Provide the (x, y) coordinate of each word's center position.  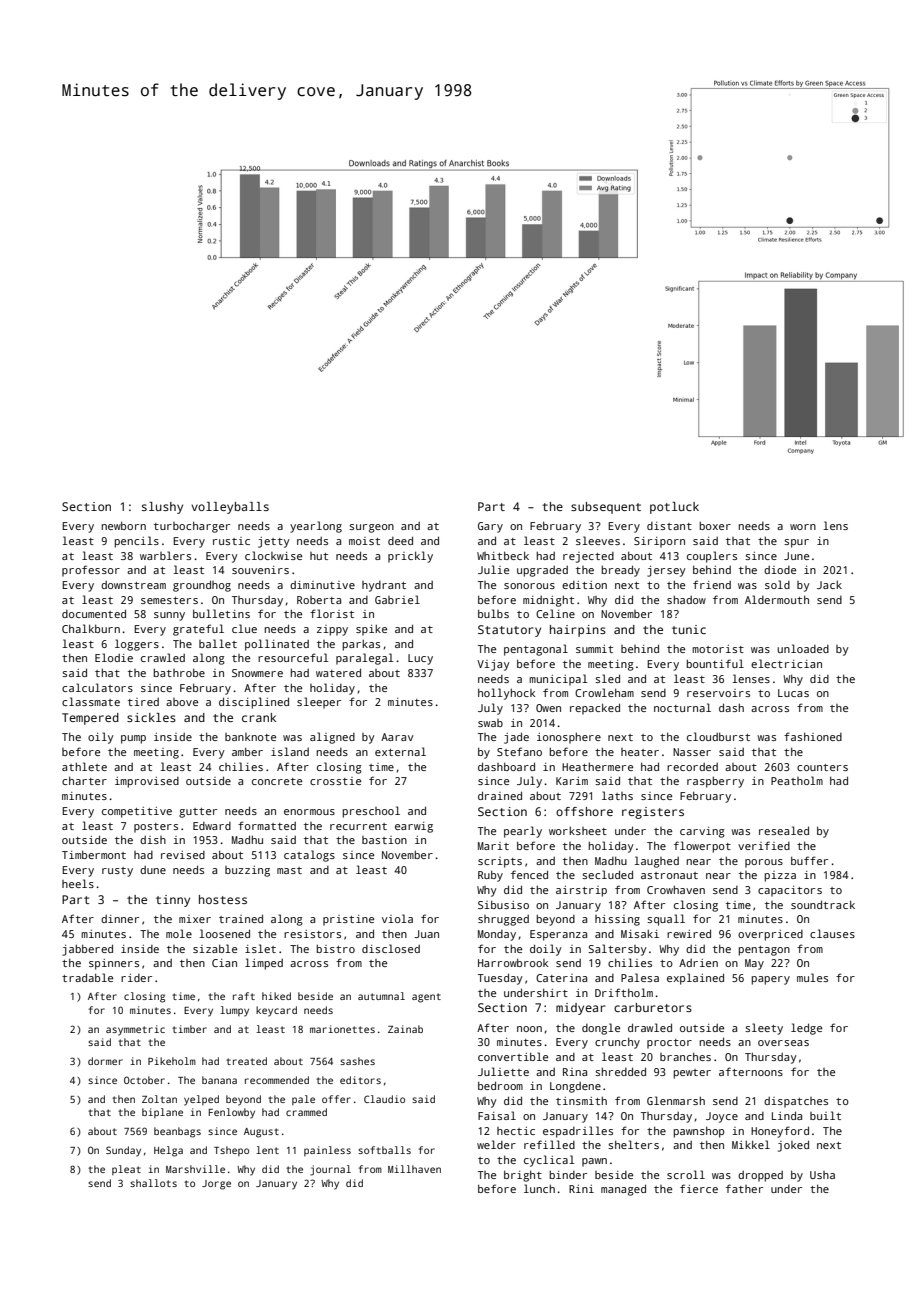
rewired (689, 933)
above (182, 702)
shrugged (503, 920)
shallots (153, 1183)
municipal (558, 680)
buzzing (247, 871)
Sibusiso (503, 904)
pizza (780, 876)
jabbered (87, 950)
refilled (549, 1144)
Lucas (793, 693)
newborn (124, 525)
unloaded (803, 648)
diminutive (322, 585)
